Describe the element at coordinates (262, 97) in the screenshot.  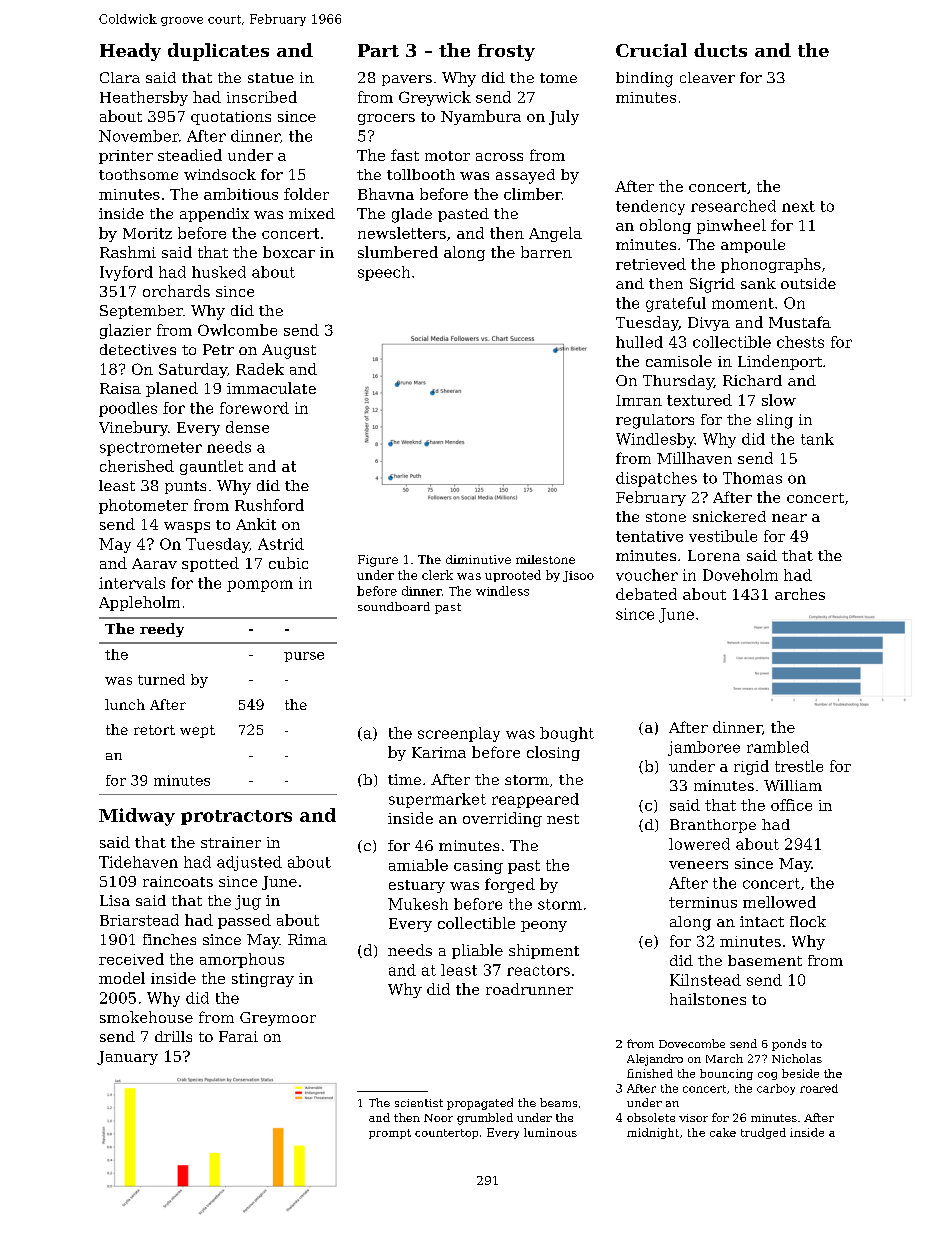
I see `inscribed` at that location.
